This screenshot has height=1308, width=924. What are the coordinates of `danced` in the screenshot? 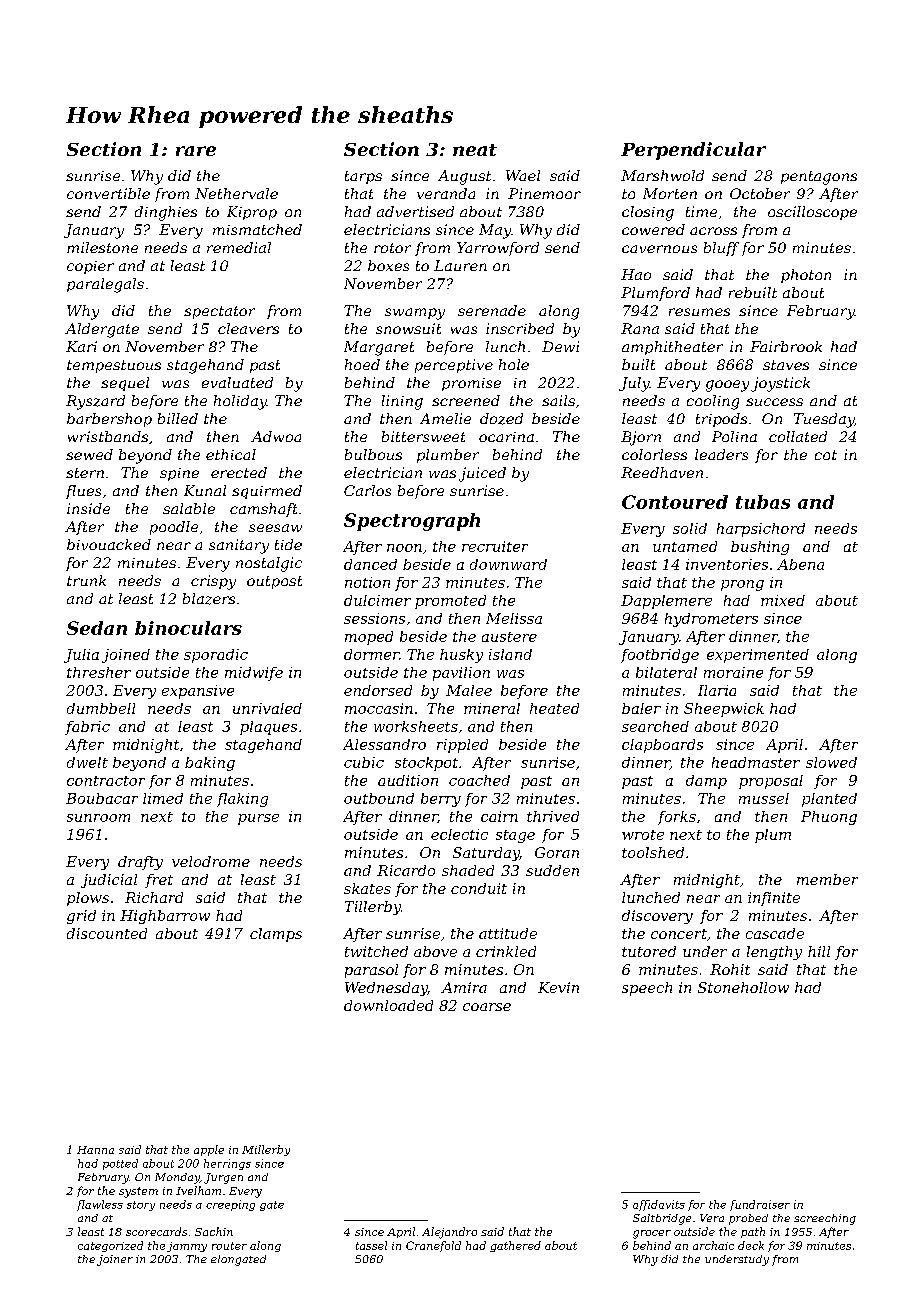 It's located at (370, 564).
